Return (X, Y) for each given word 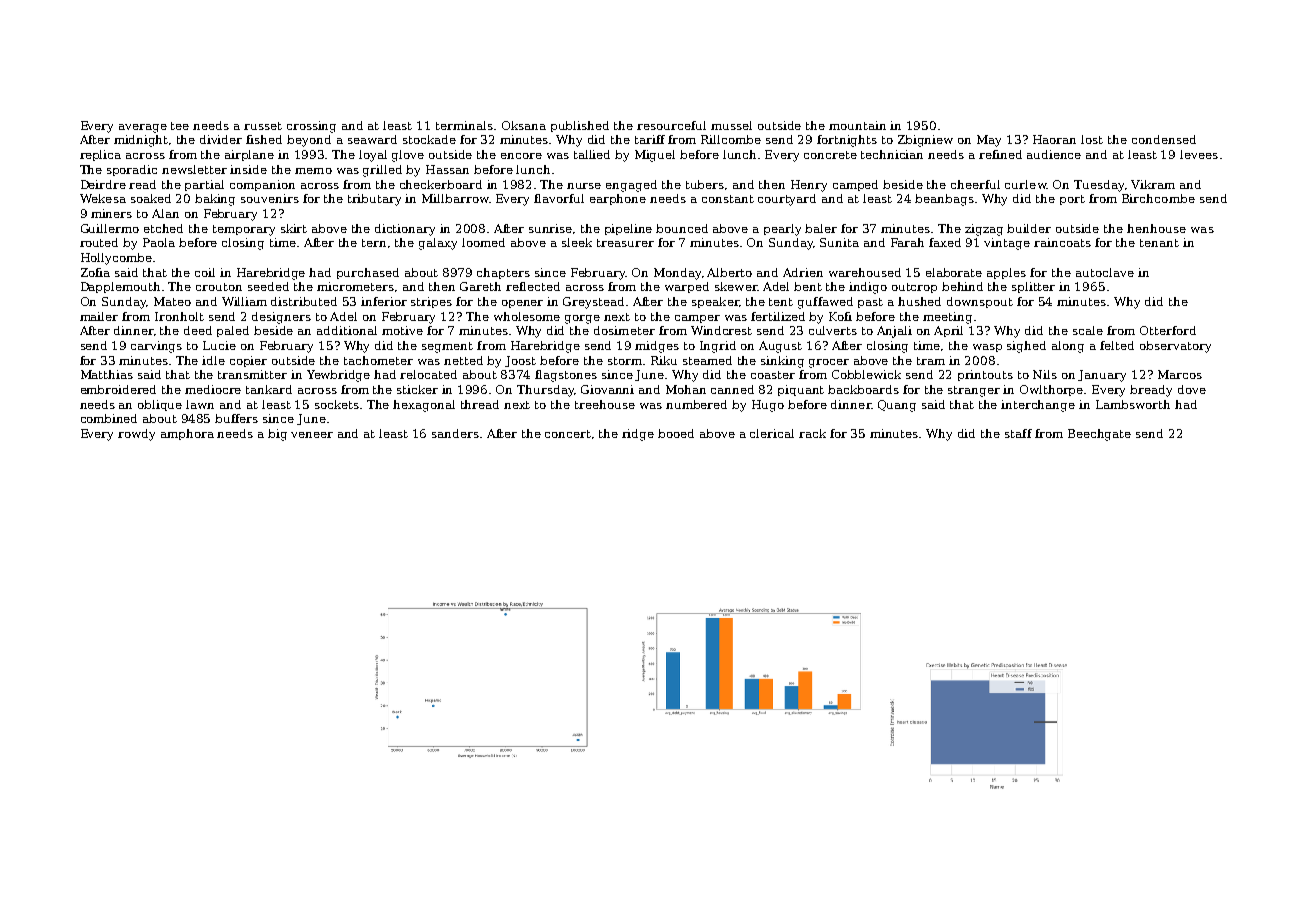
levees (1199, 154)
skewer (736, 286)
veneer (312, 435)
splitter (1033, 287)
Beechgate (1099, 435)
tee (180, 126)
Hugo (768, 406)
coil (205, 272)
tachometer (378, 360)
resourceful (671, 125)
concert (568, 434)
